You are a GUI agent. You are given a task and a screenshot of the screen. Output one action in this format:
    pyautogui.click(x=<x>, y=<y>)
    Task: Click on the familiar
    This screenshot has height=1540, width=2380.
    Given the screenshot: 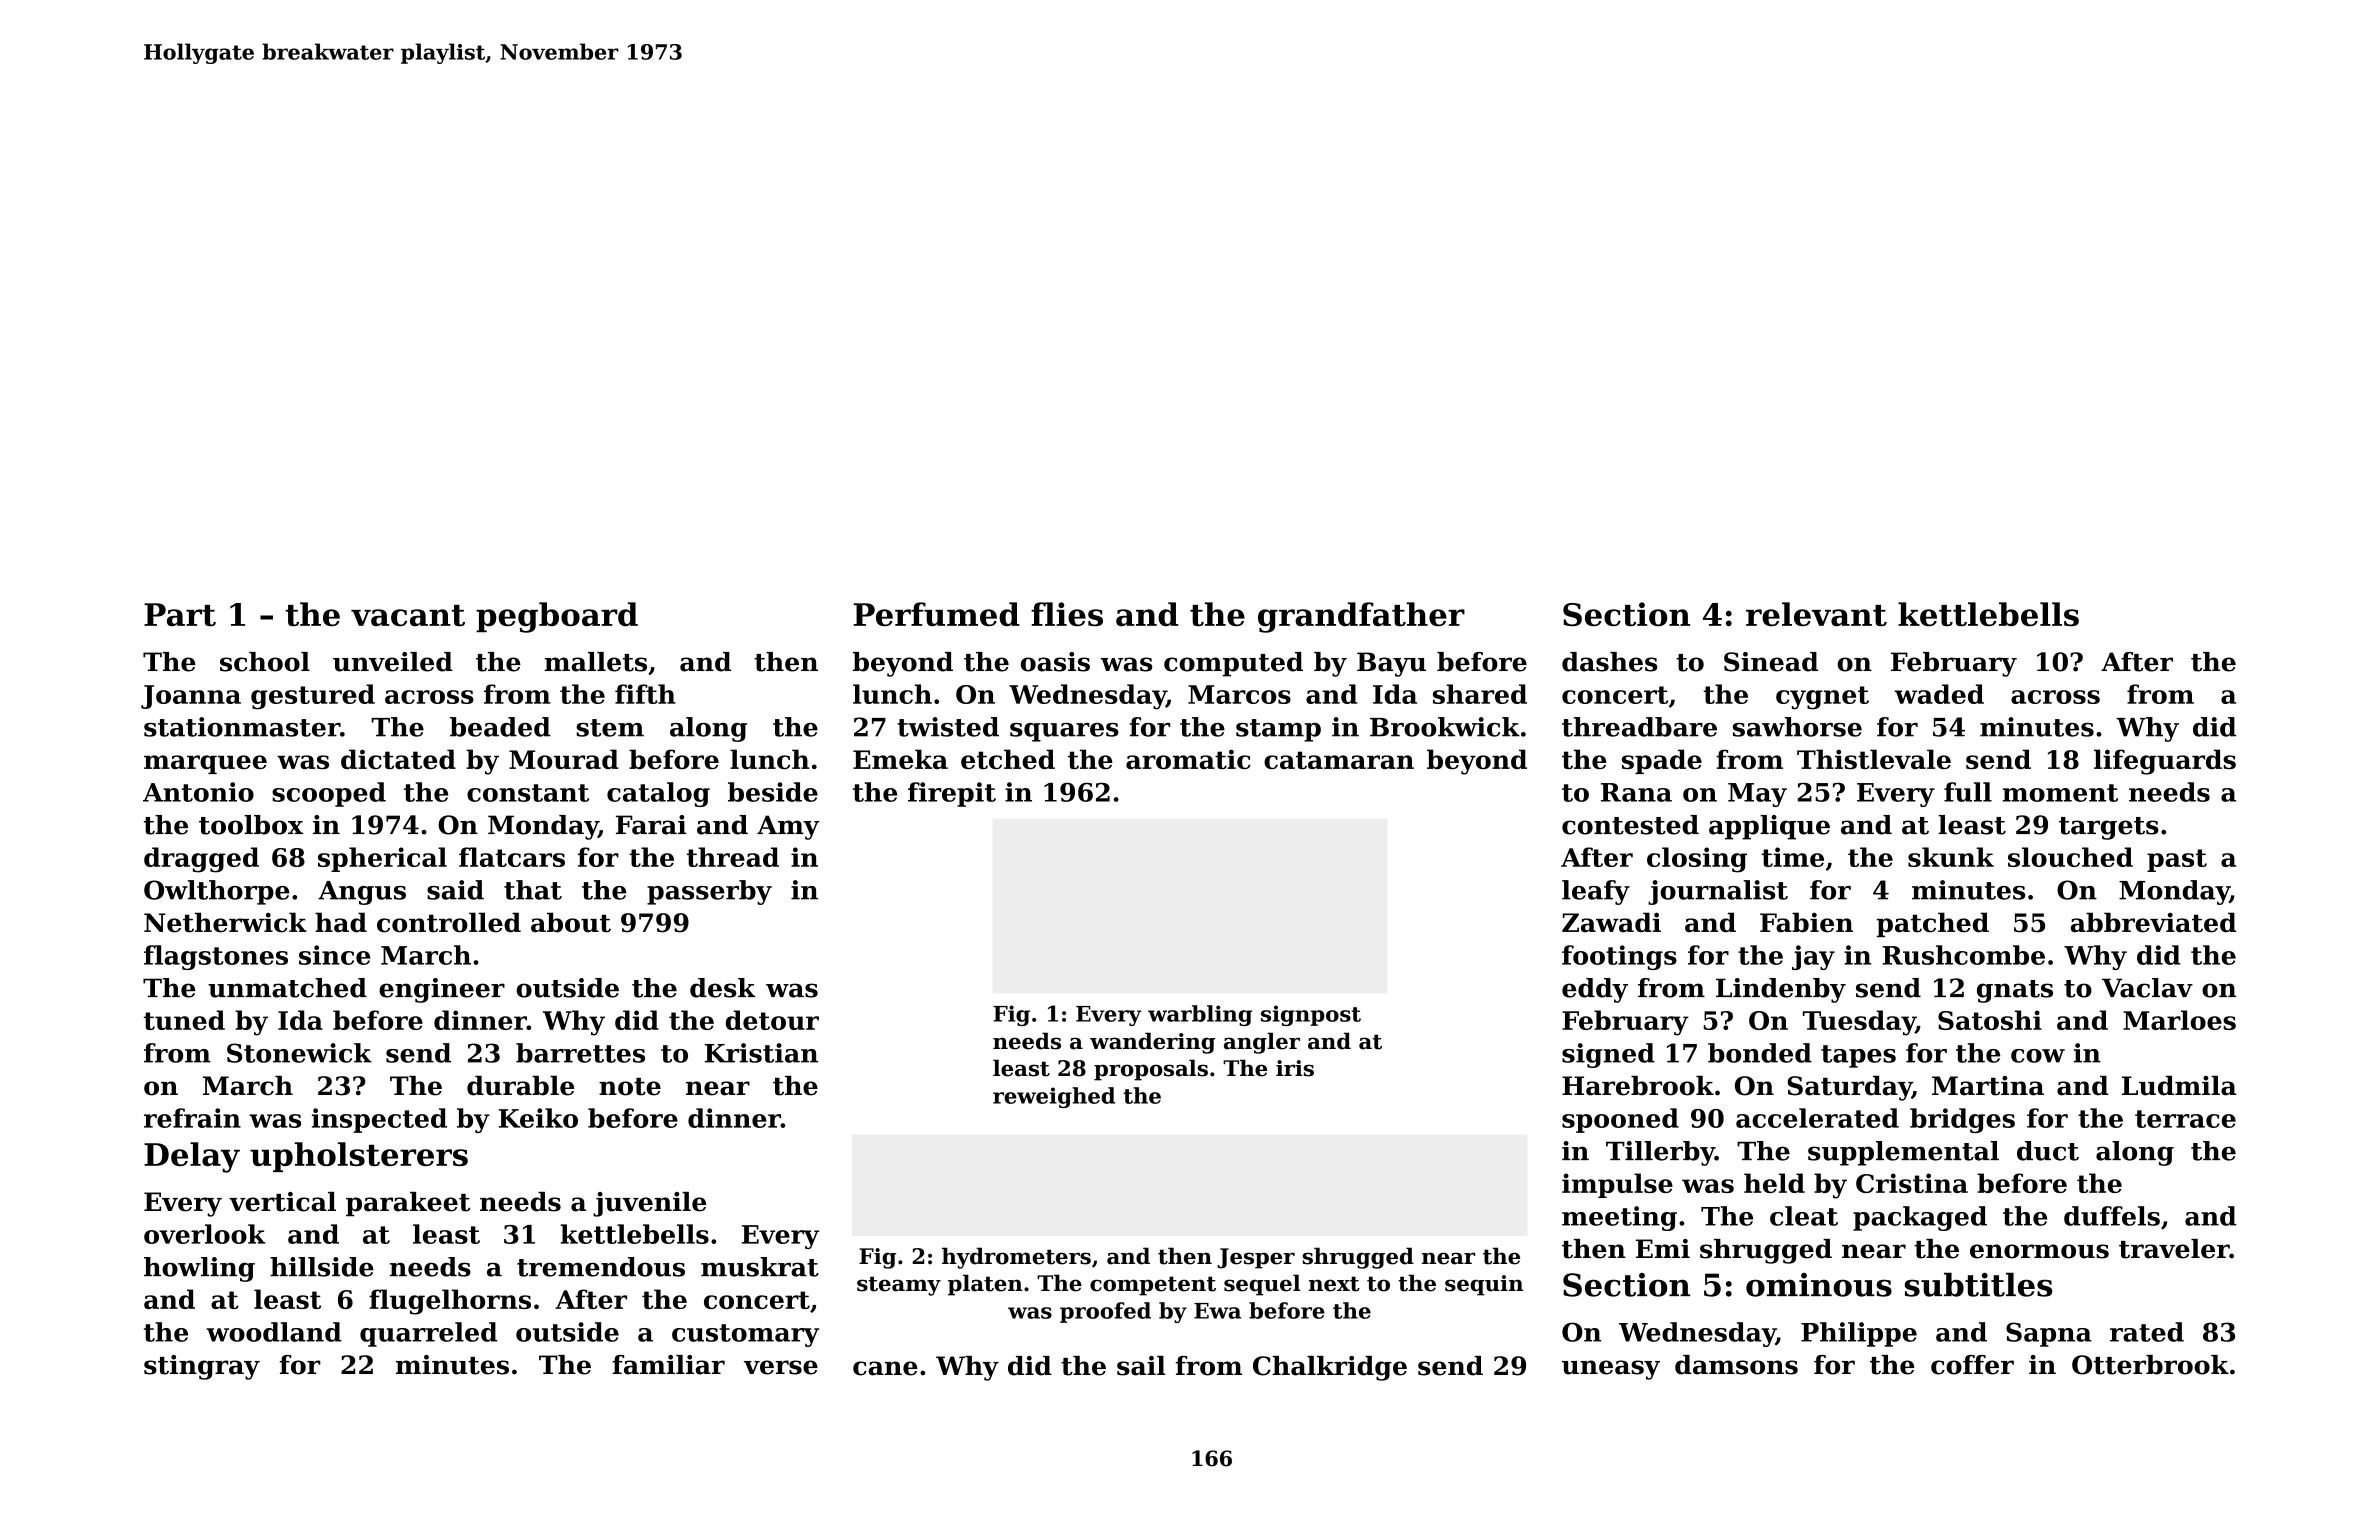 What is the action you would take?
    pyautogui.click(x=669, y=1365)
